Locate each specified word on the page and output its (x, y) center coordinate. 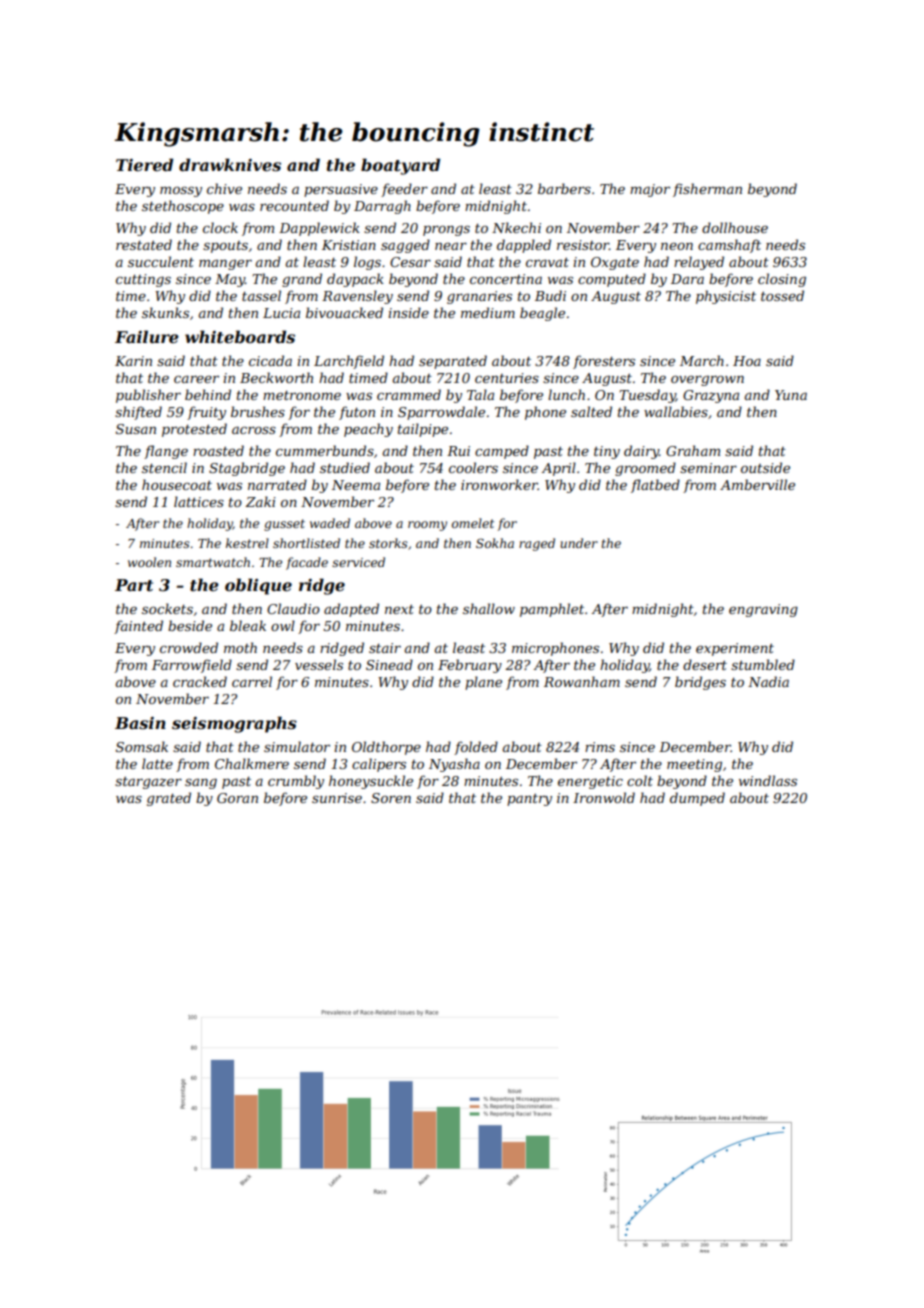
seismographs (234, 724)
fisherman (707, 190)
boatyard (400, 166)
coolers (473, 467)
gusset (284, 525)
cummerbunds (325, 450)
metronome (302, 395)
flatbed (655, 486)
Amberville (757, 484)
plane (483, 683)
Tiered (144, 164)
